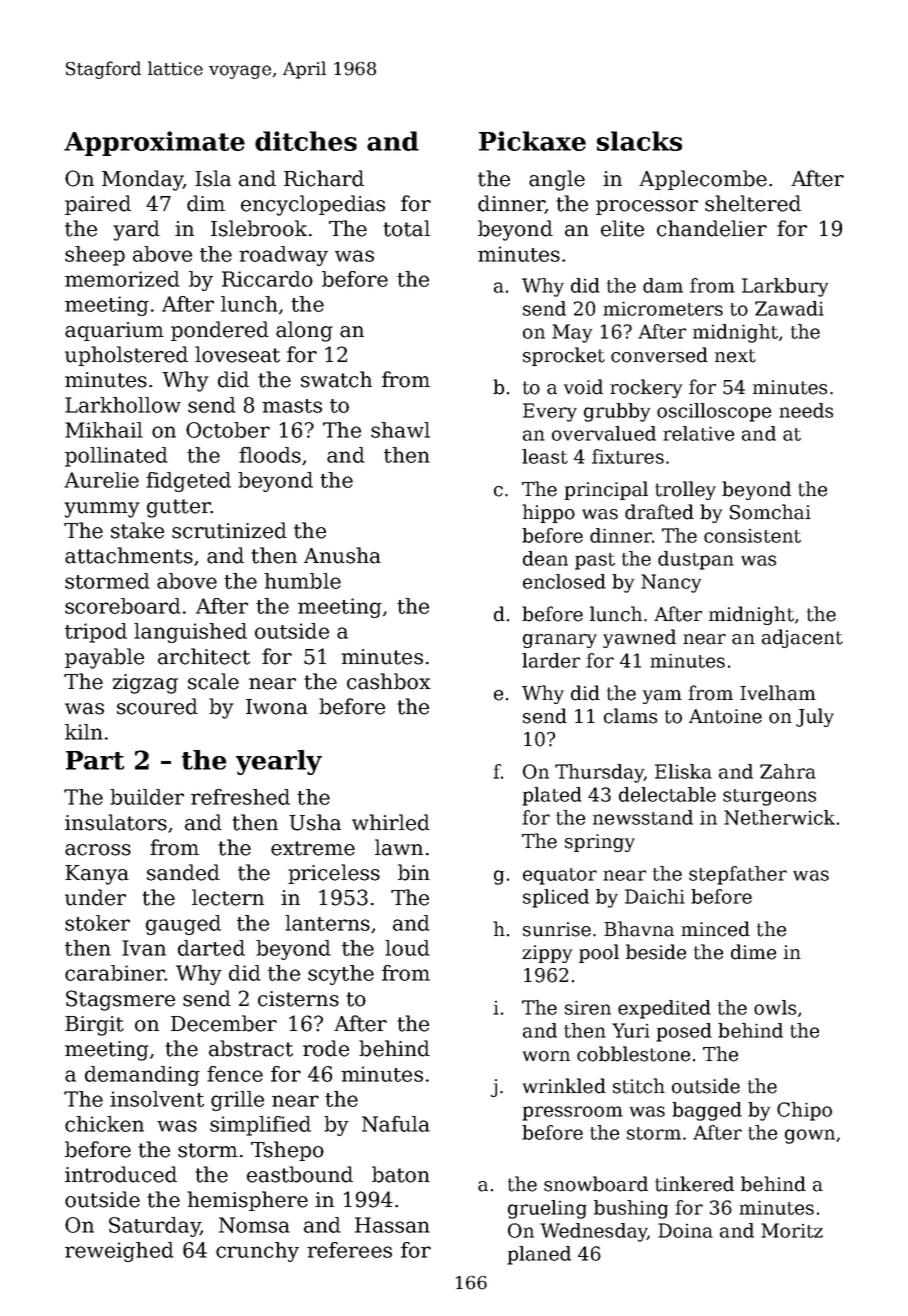  Describe the element at coordinates (157, 706) in the image. I see `scoured` at that location.
